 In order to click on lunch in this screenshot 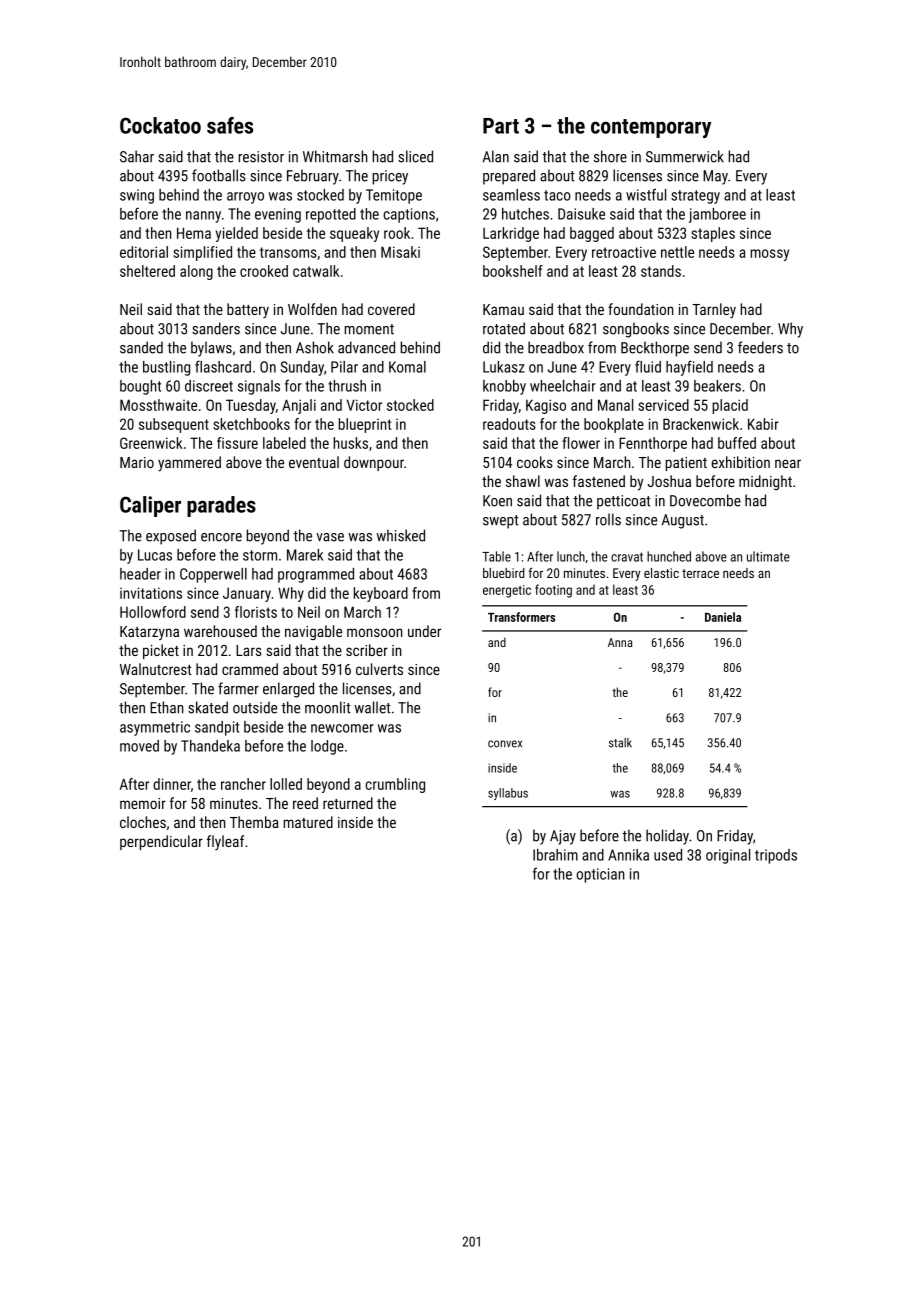, I will do `click(571, 556)`.
